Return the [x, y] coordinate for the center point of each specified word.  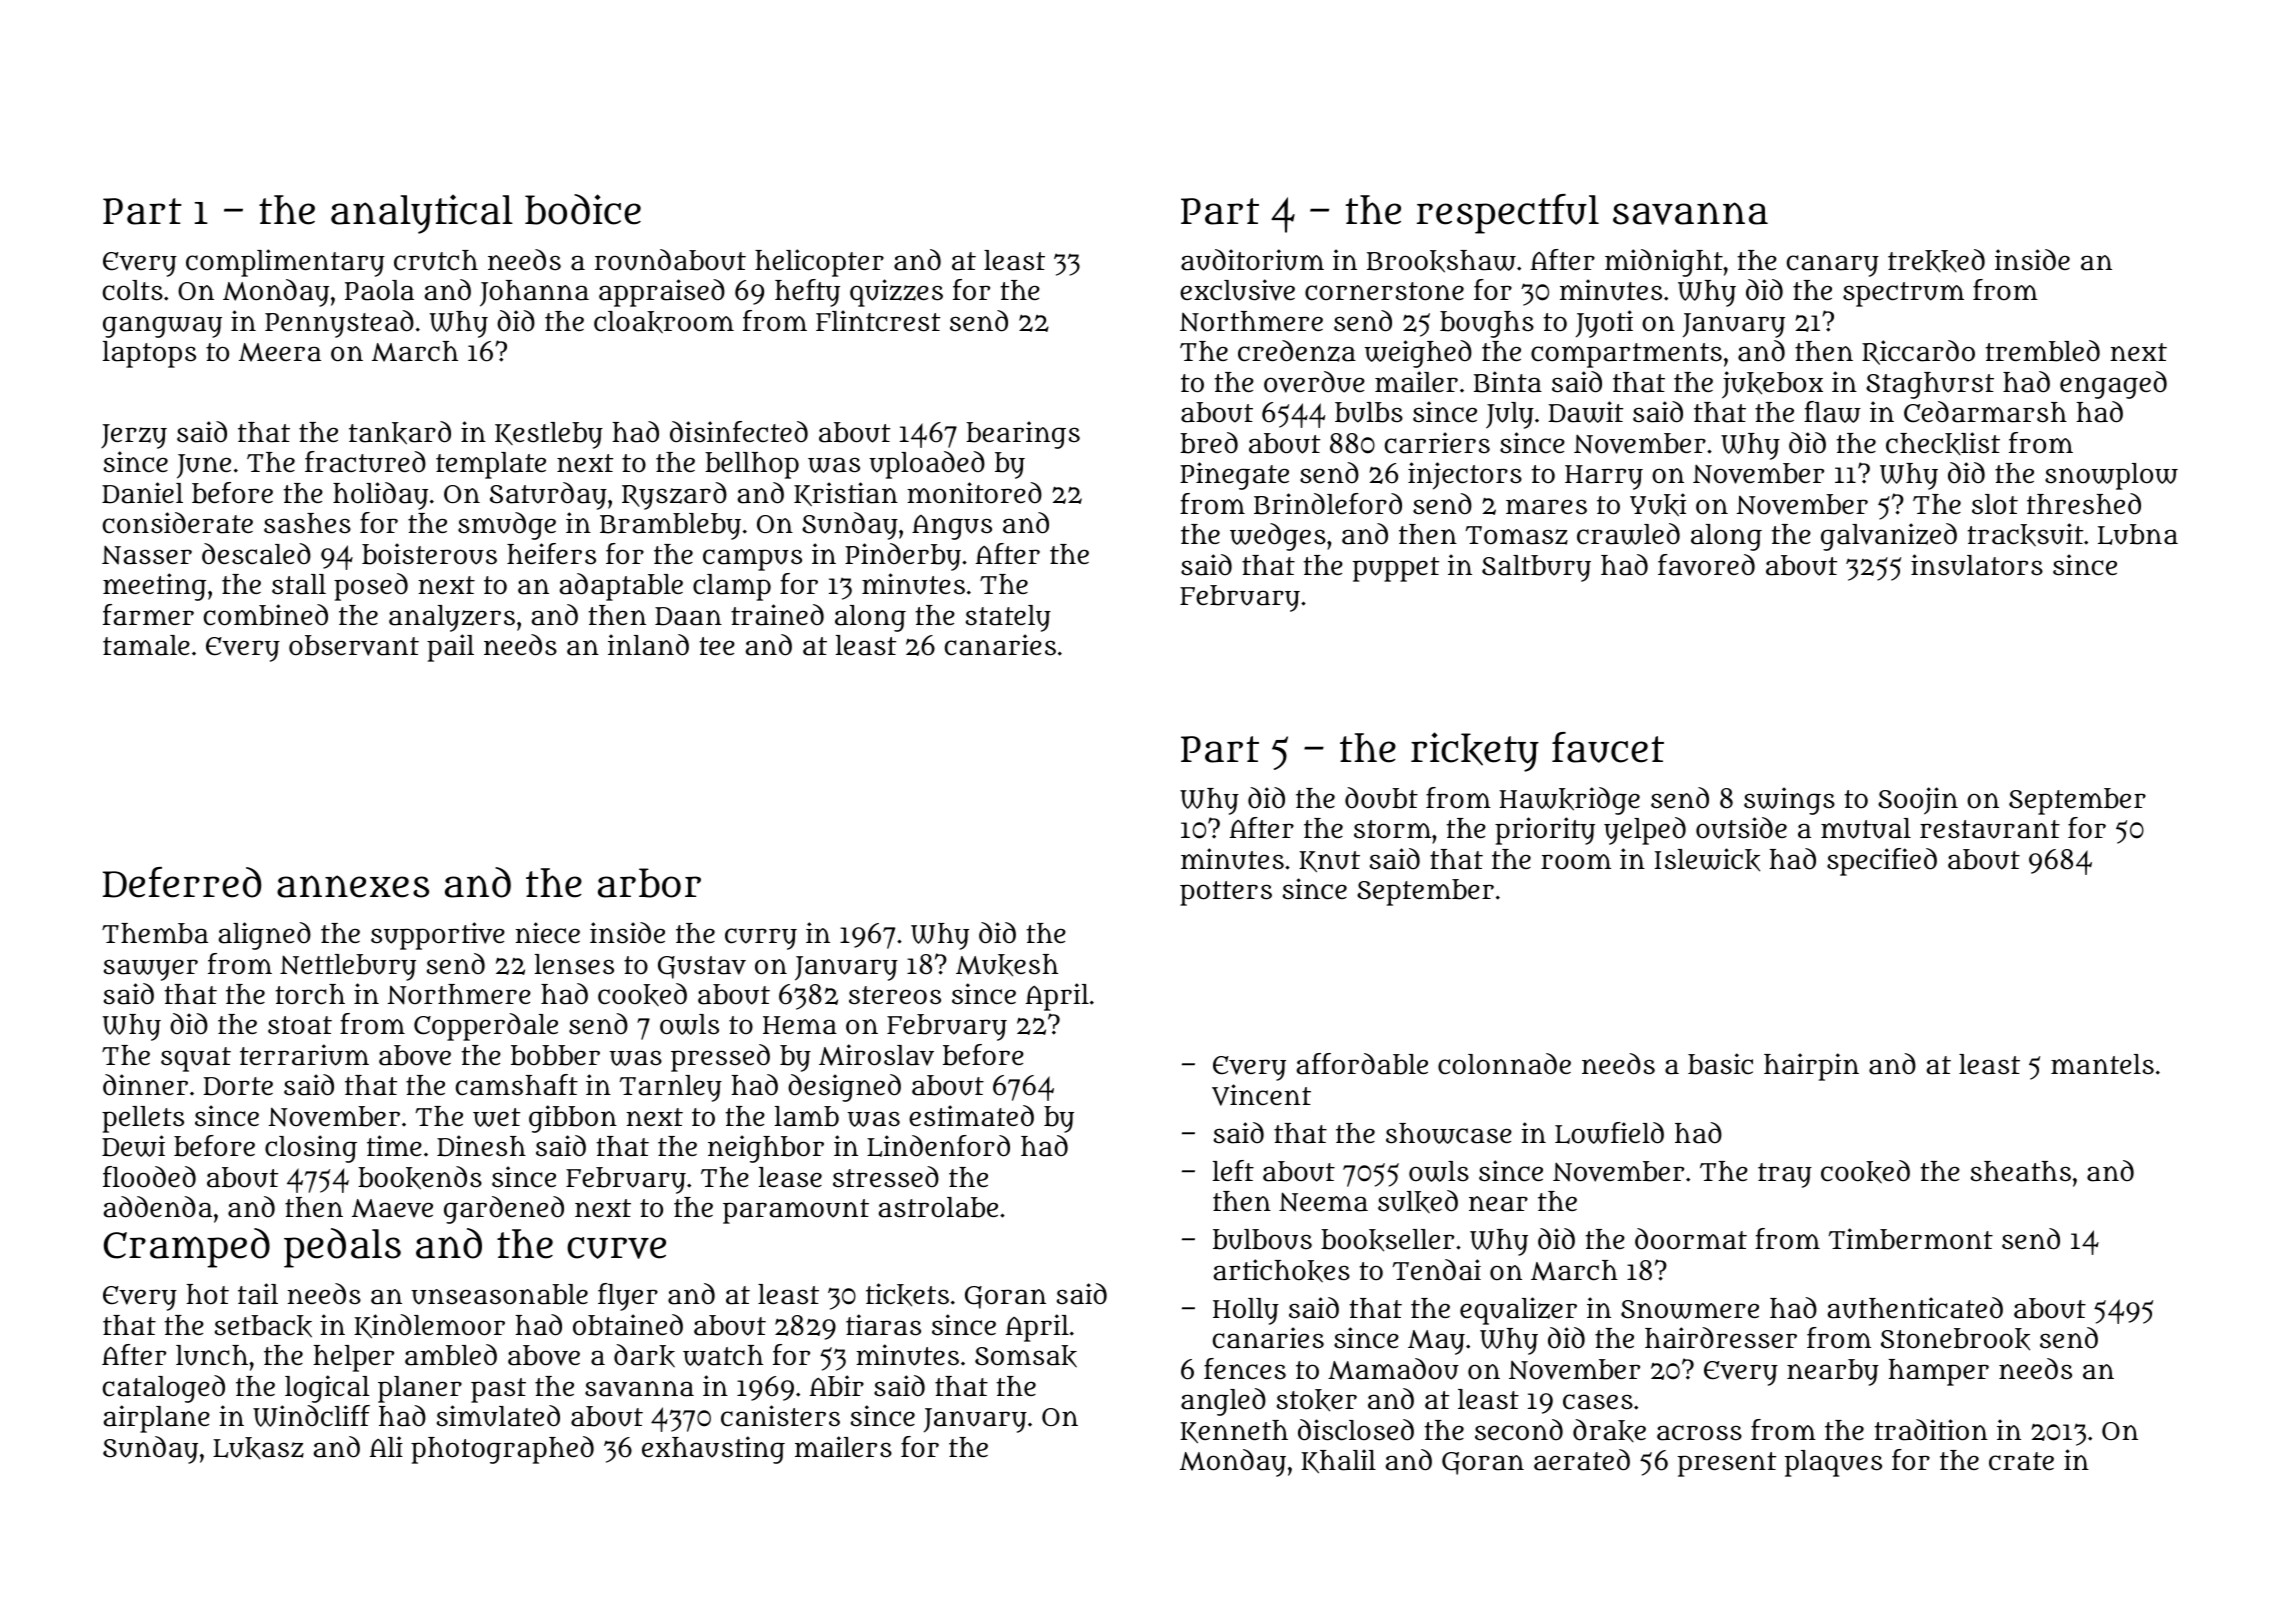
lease [790, 1177]
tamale [146, 645]
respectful [1508, 214]
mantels [2102, 1064]
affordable [1362, 1064]
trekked [1936, 260]
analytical [422, 214]
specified [1882, 862]
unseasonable [499, 1294]
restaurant [1990, 829]
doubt [1381, 798]
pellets [143, 1119]
